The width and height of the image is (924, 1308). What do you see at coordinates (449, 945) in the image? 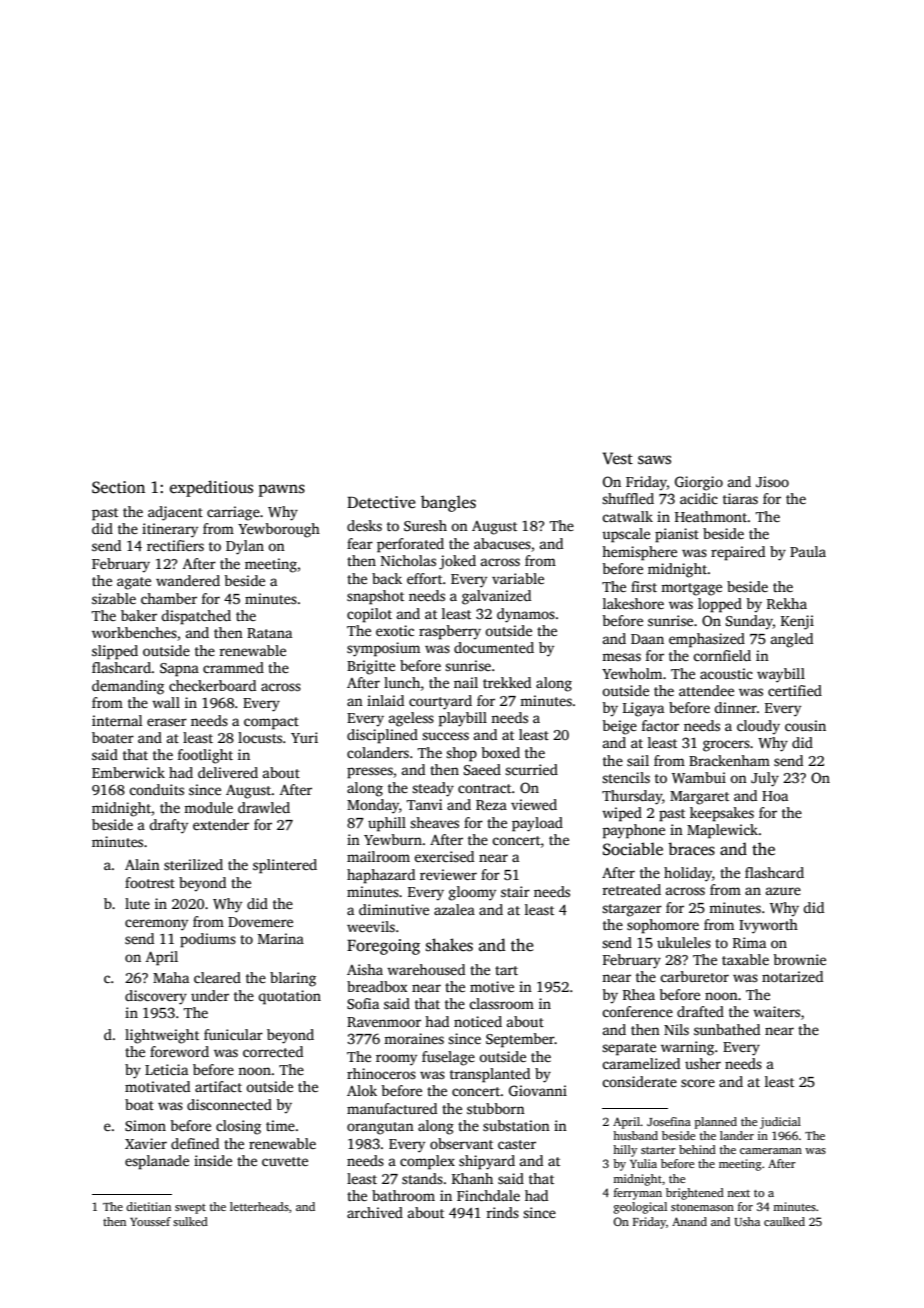
I see `shakes` at bounding box center [449, 945].
